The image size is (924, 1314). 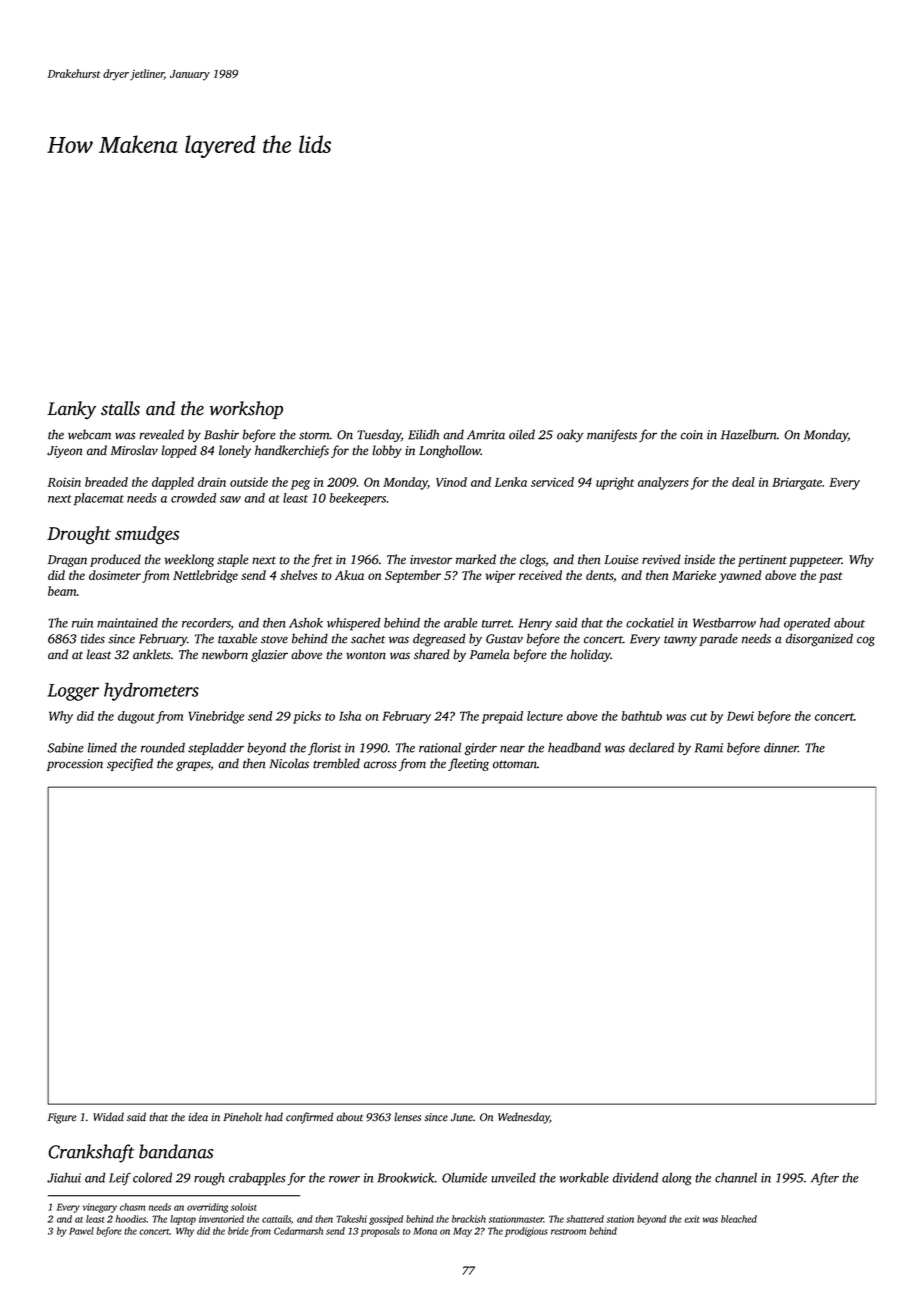 I want to click on Hazelburn, so click(x=749, y=434).
